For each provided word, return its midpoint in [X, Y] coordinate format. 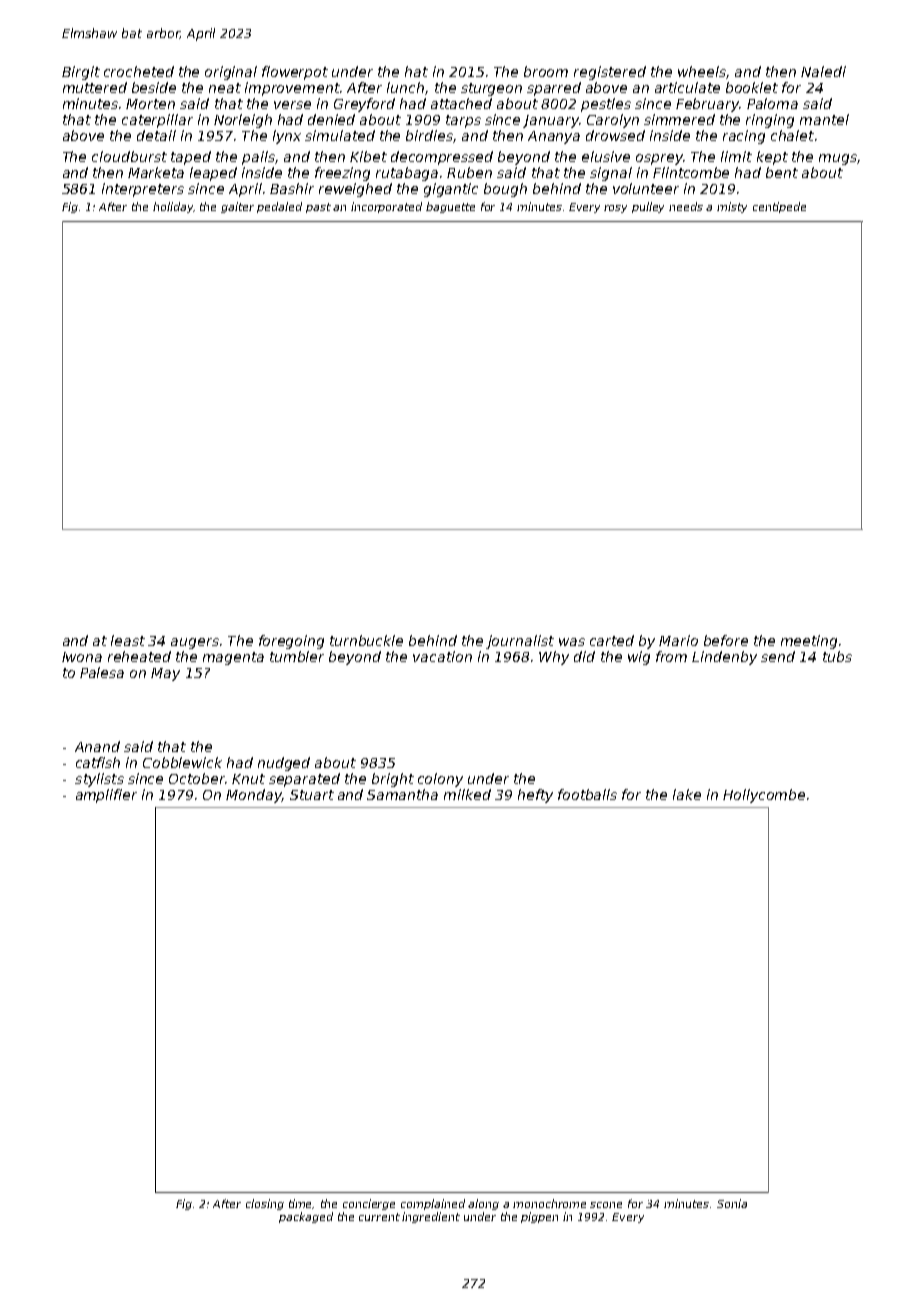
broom [546, 71]
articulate [687, 87]
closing [265, 1204]
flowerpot [295, 73]
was [572, 642]
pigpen [539, 1217]
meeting [809, 642]
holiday [173, 207]
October [197, 778]
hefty [535, 796]
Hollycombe [764, 796]
